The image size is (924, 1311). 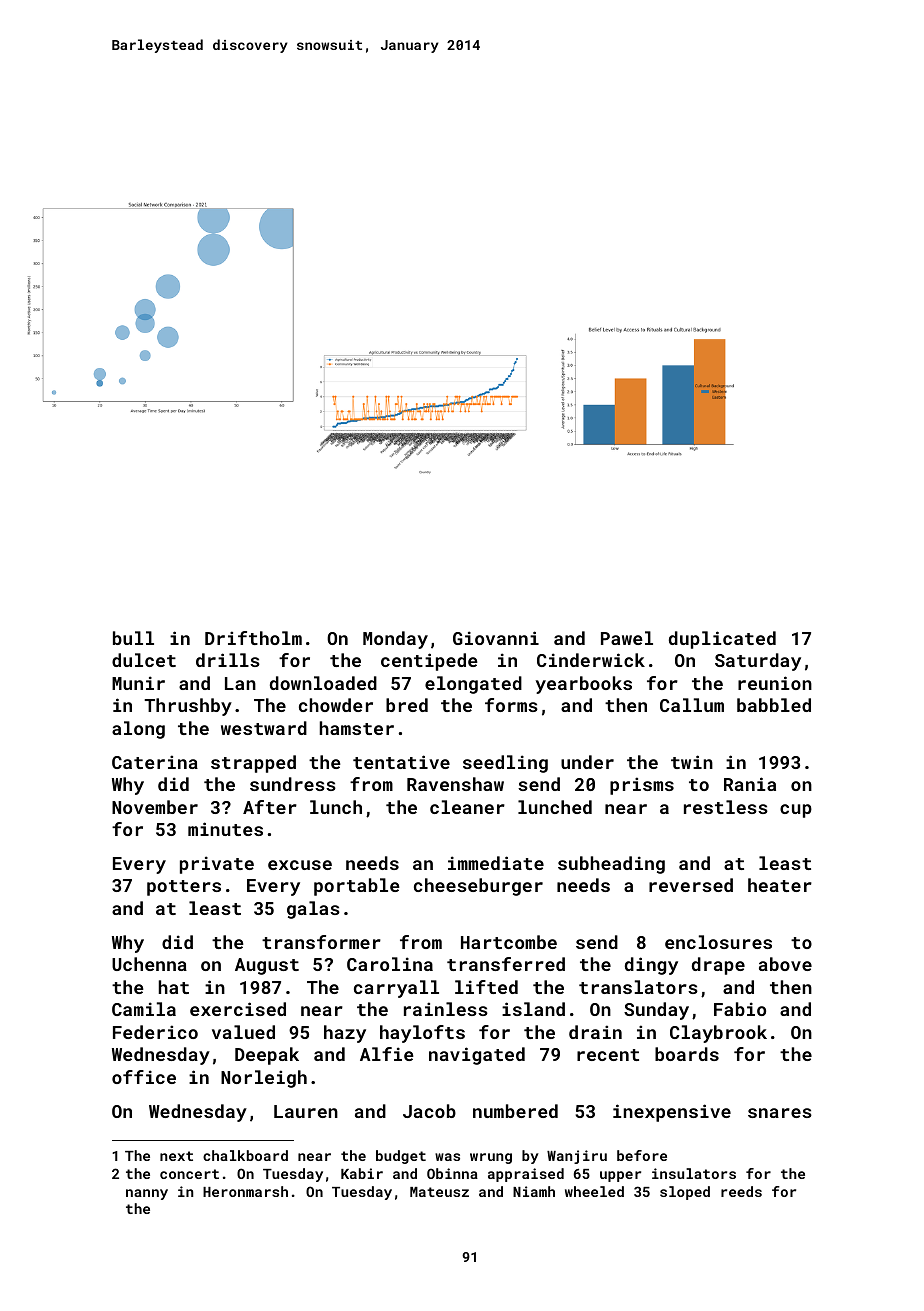 I want to click on under, so click(x=587, y=762).
